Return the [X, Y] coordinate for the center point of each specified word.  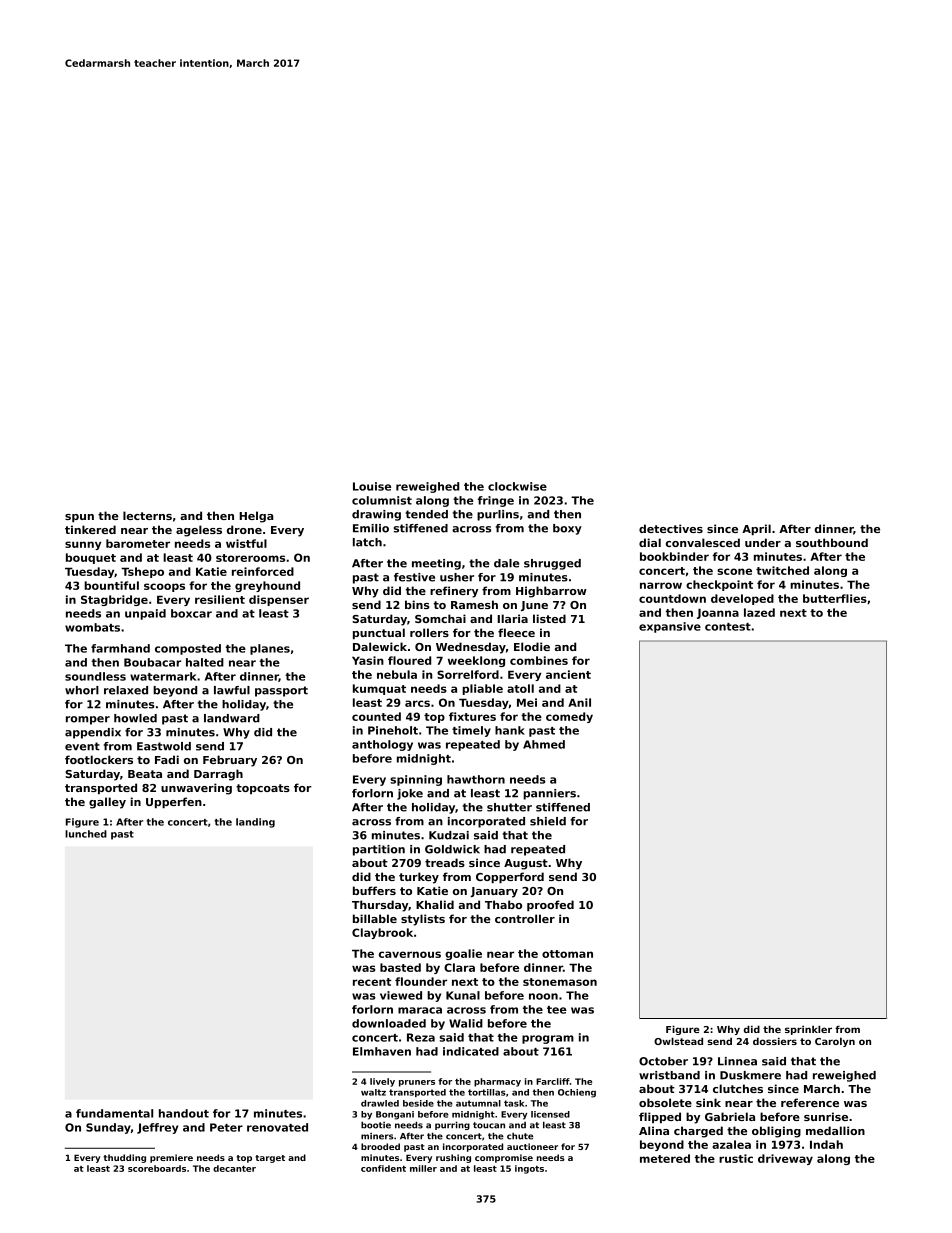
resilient [220, 599]
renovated [277, 1127]
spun [79, 518]
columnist [382, 500]
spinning [416, 780]
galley [107, 803]
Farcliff [553, 1081]
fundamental [114, 1113]
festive [414, 577]
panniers [549, 794]
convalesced [703, 542]
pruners [417, 1083]
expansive [670, 627]
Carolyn [835, 1042]
